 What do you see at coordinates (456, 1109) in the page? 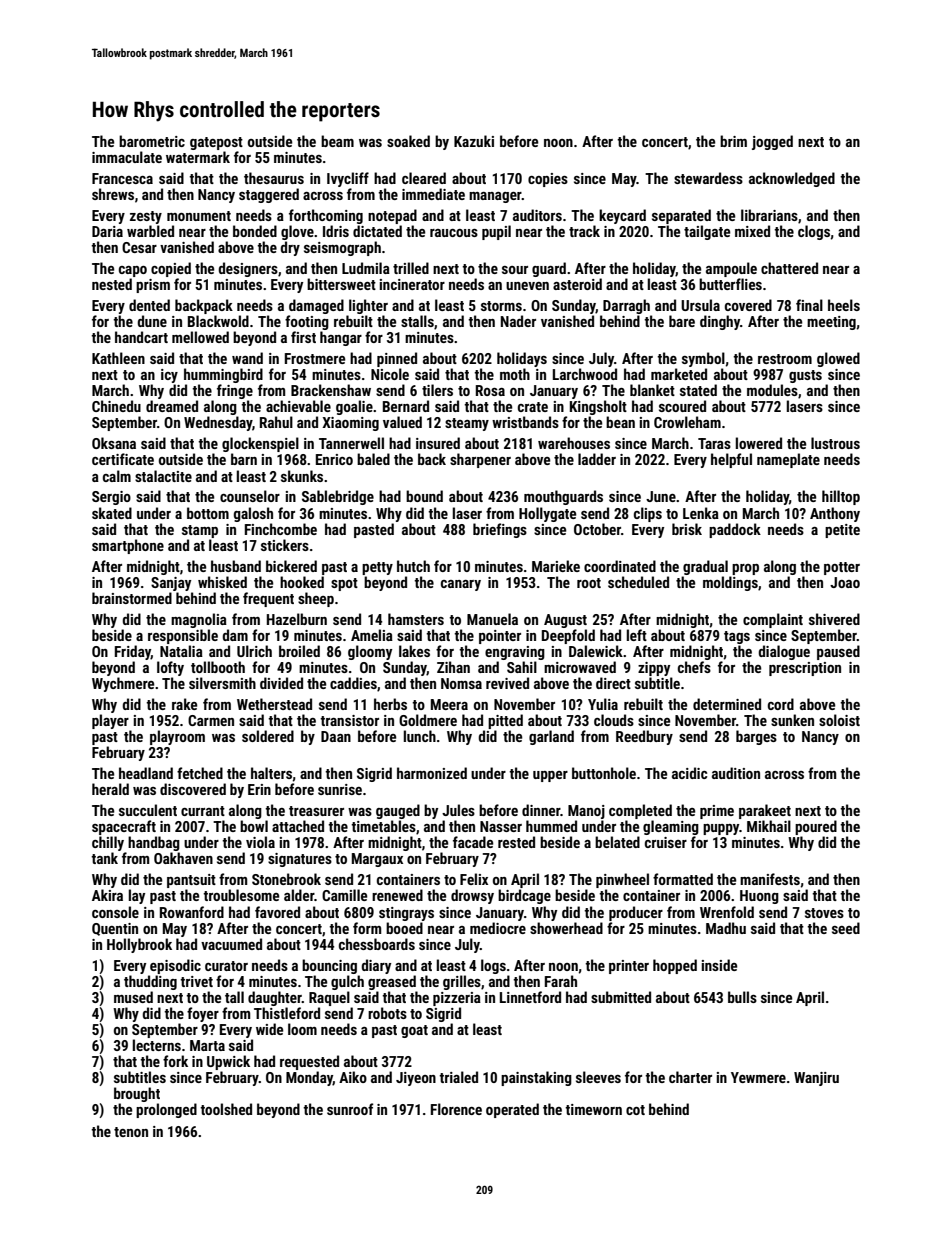
I see `Florence` at bounding box center [456, 1109].
